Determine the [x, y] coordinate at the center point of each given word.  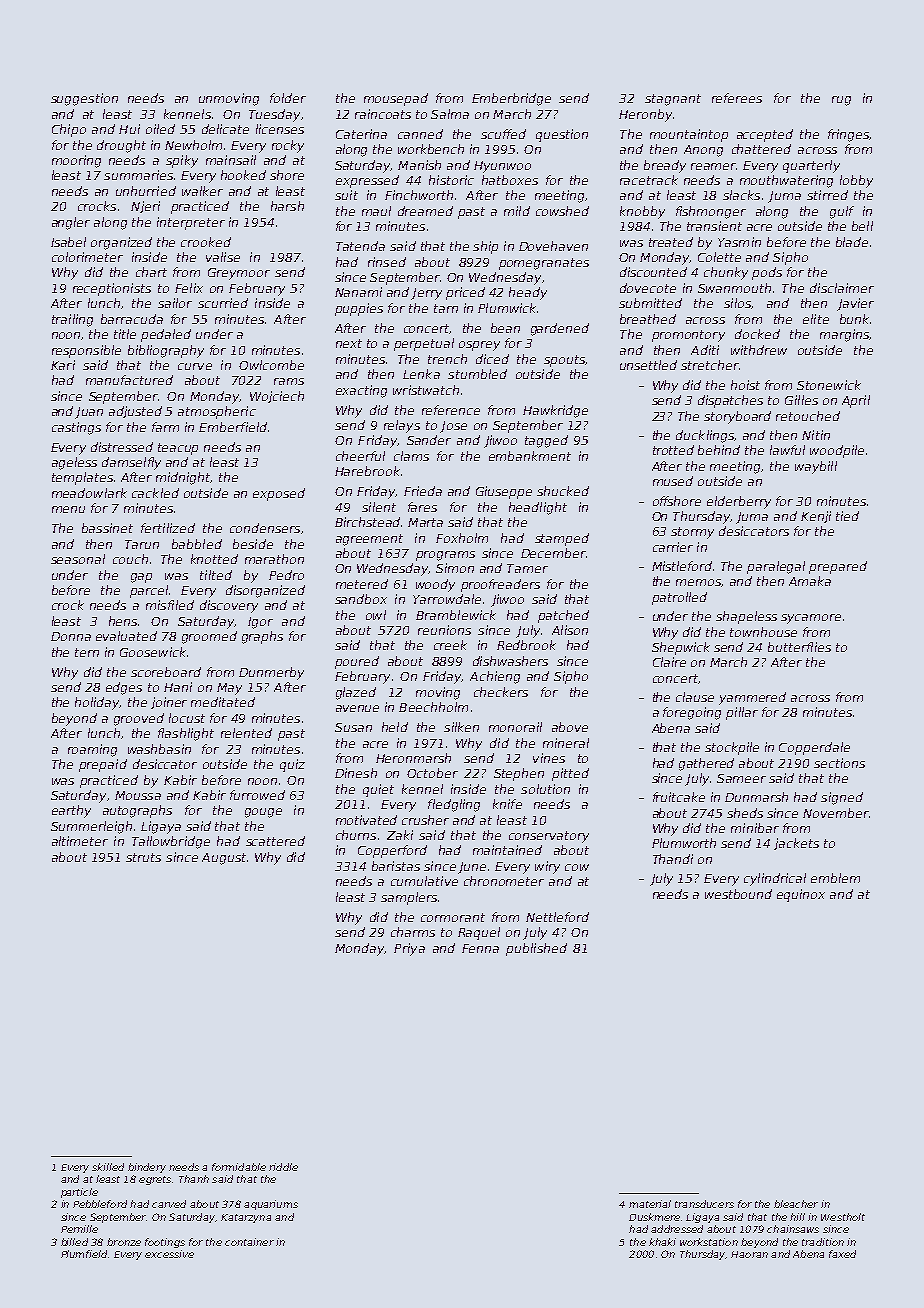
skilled [108, 1167]
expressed [367, 181]
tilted [216, 575]
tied [847, 516]
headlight [538, 508]
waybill [816, 467]
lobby [856, 181]
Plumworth [684, 843]
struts [143, 857]
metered [362, 584]
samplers [409, 898]
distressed [122, 447]
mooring [76, 161]
